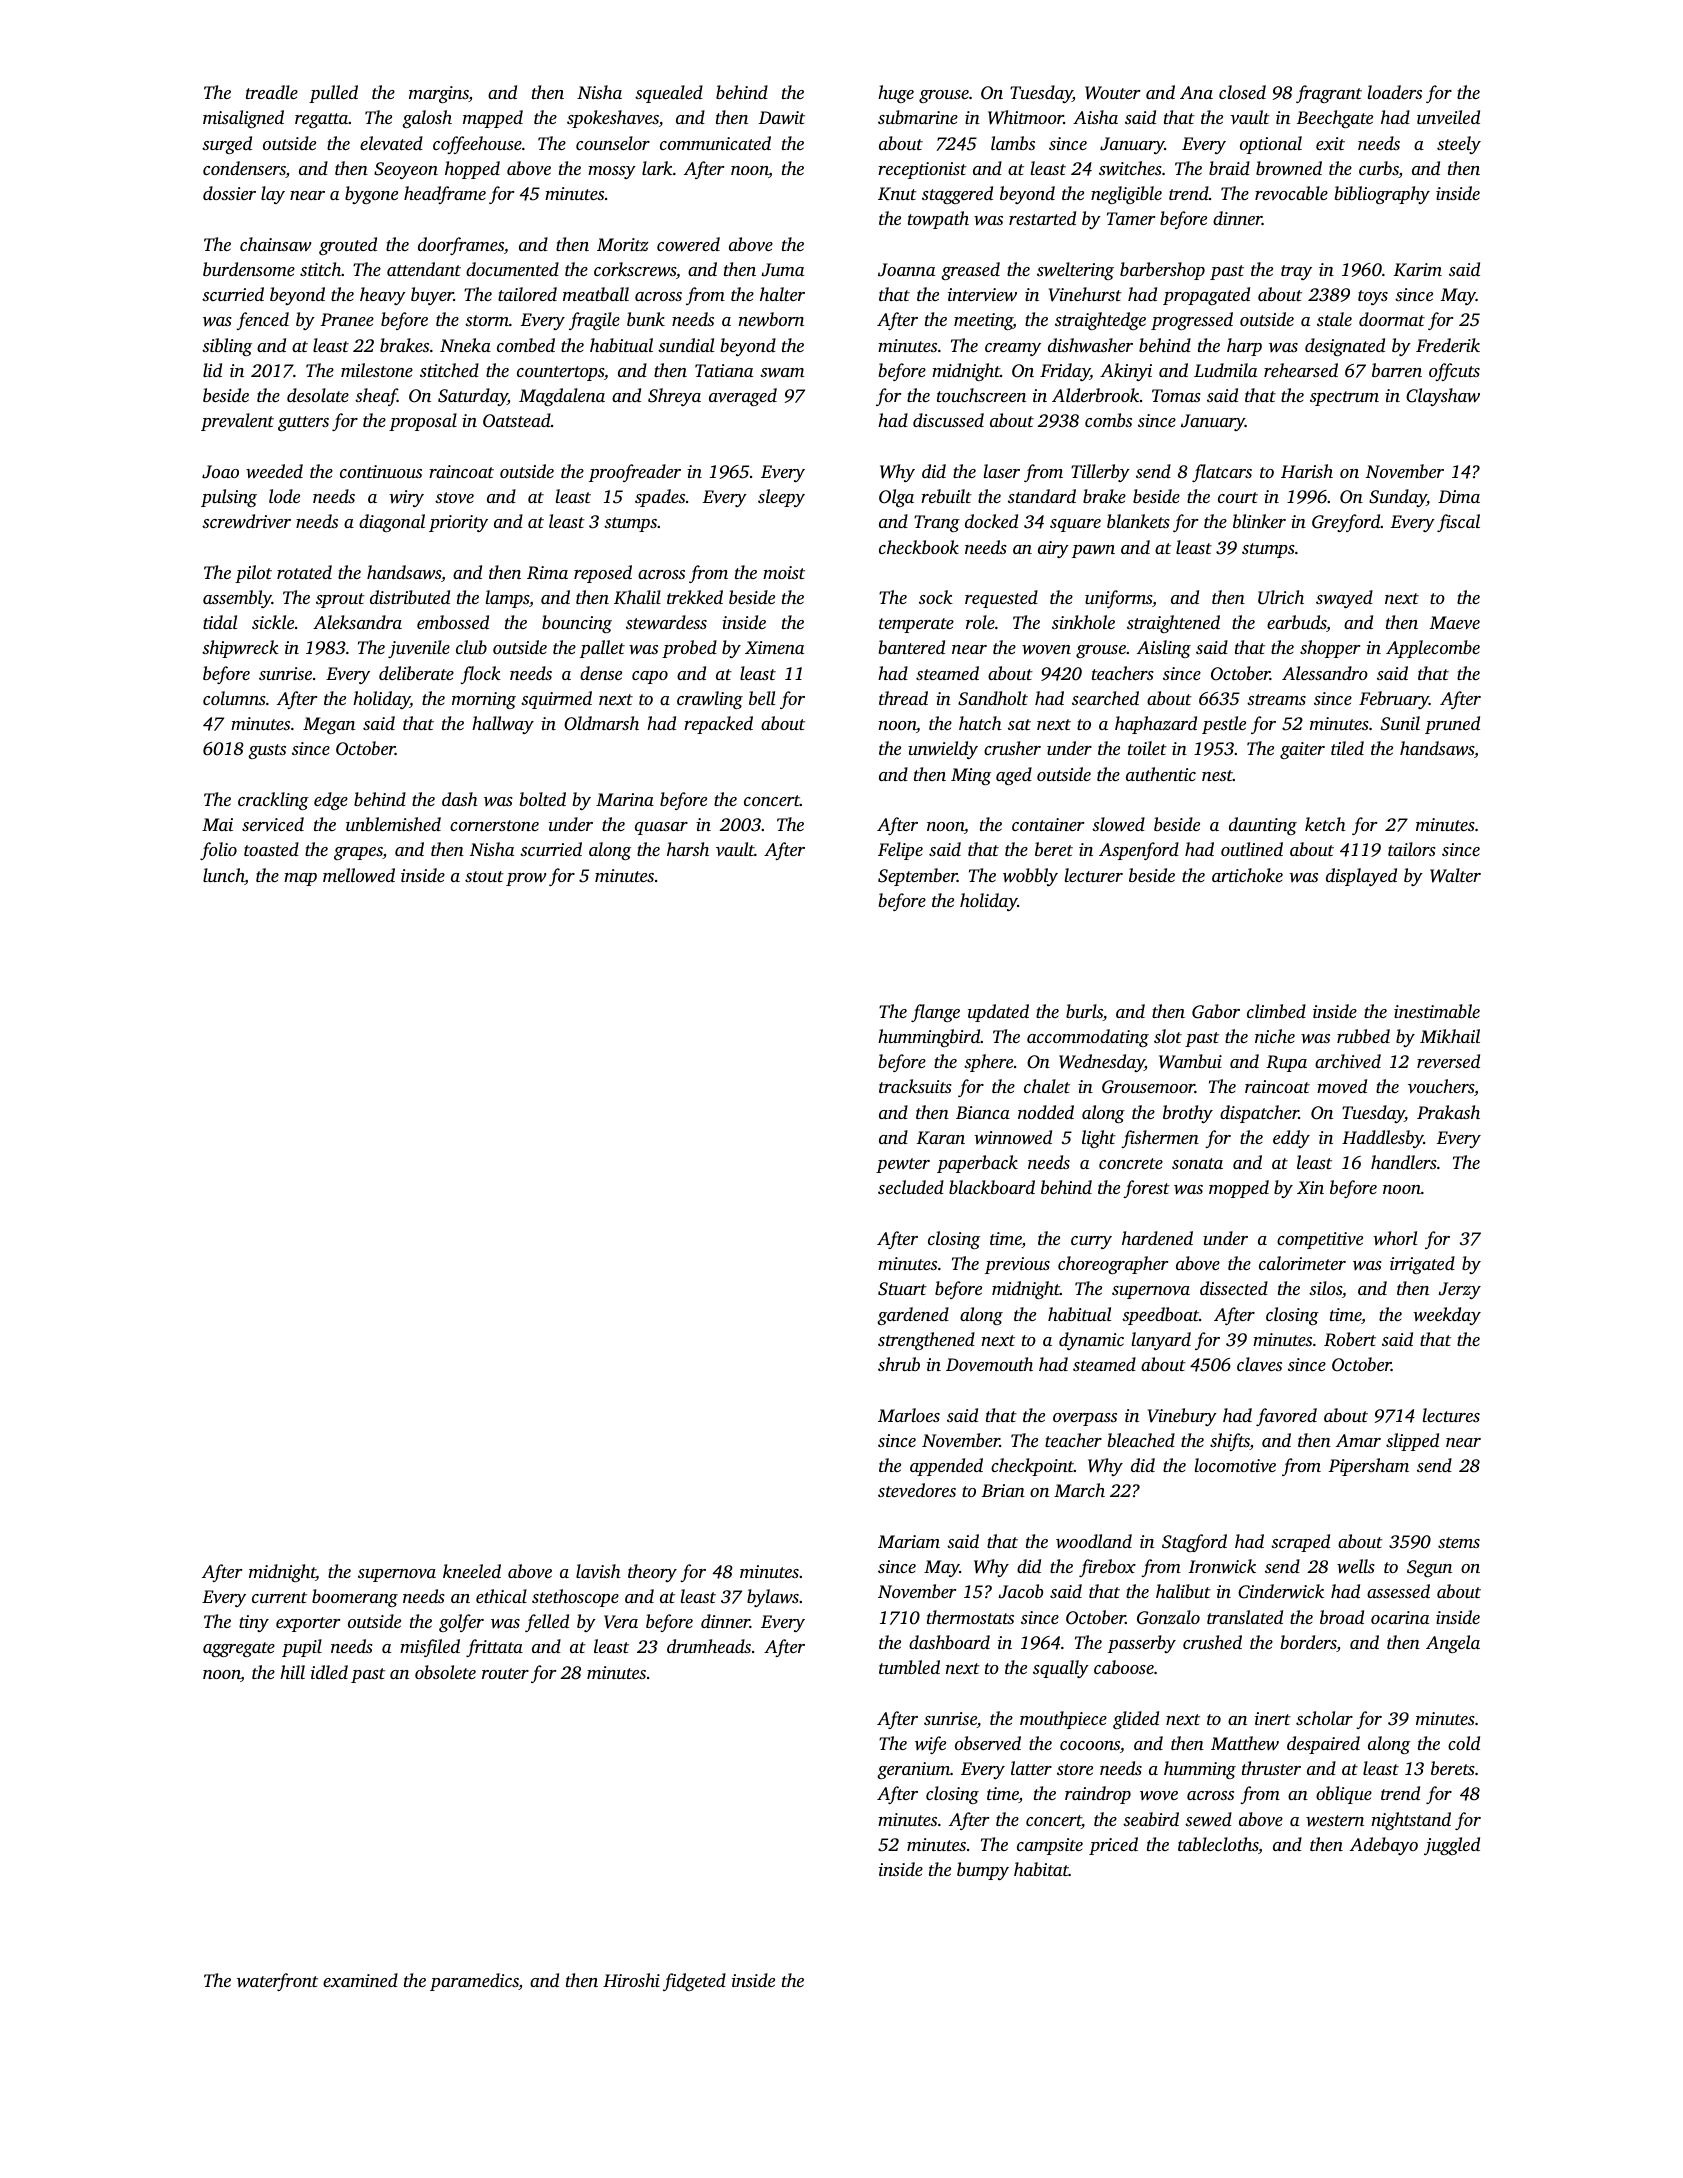 This screenshot has height=2178, width=1683. I want to click on Angela, so click(1453, 1644).
